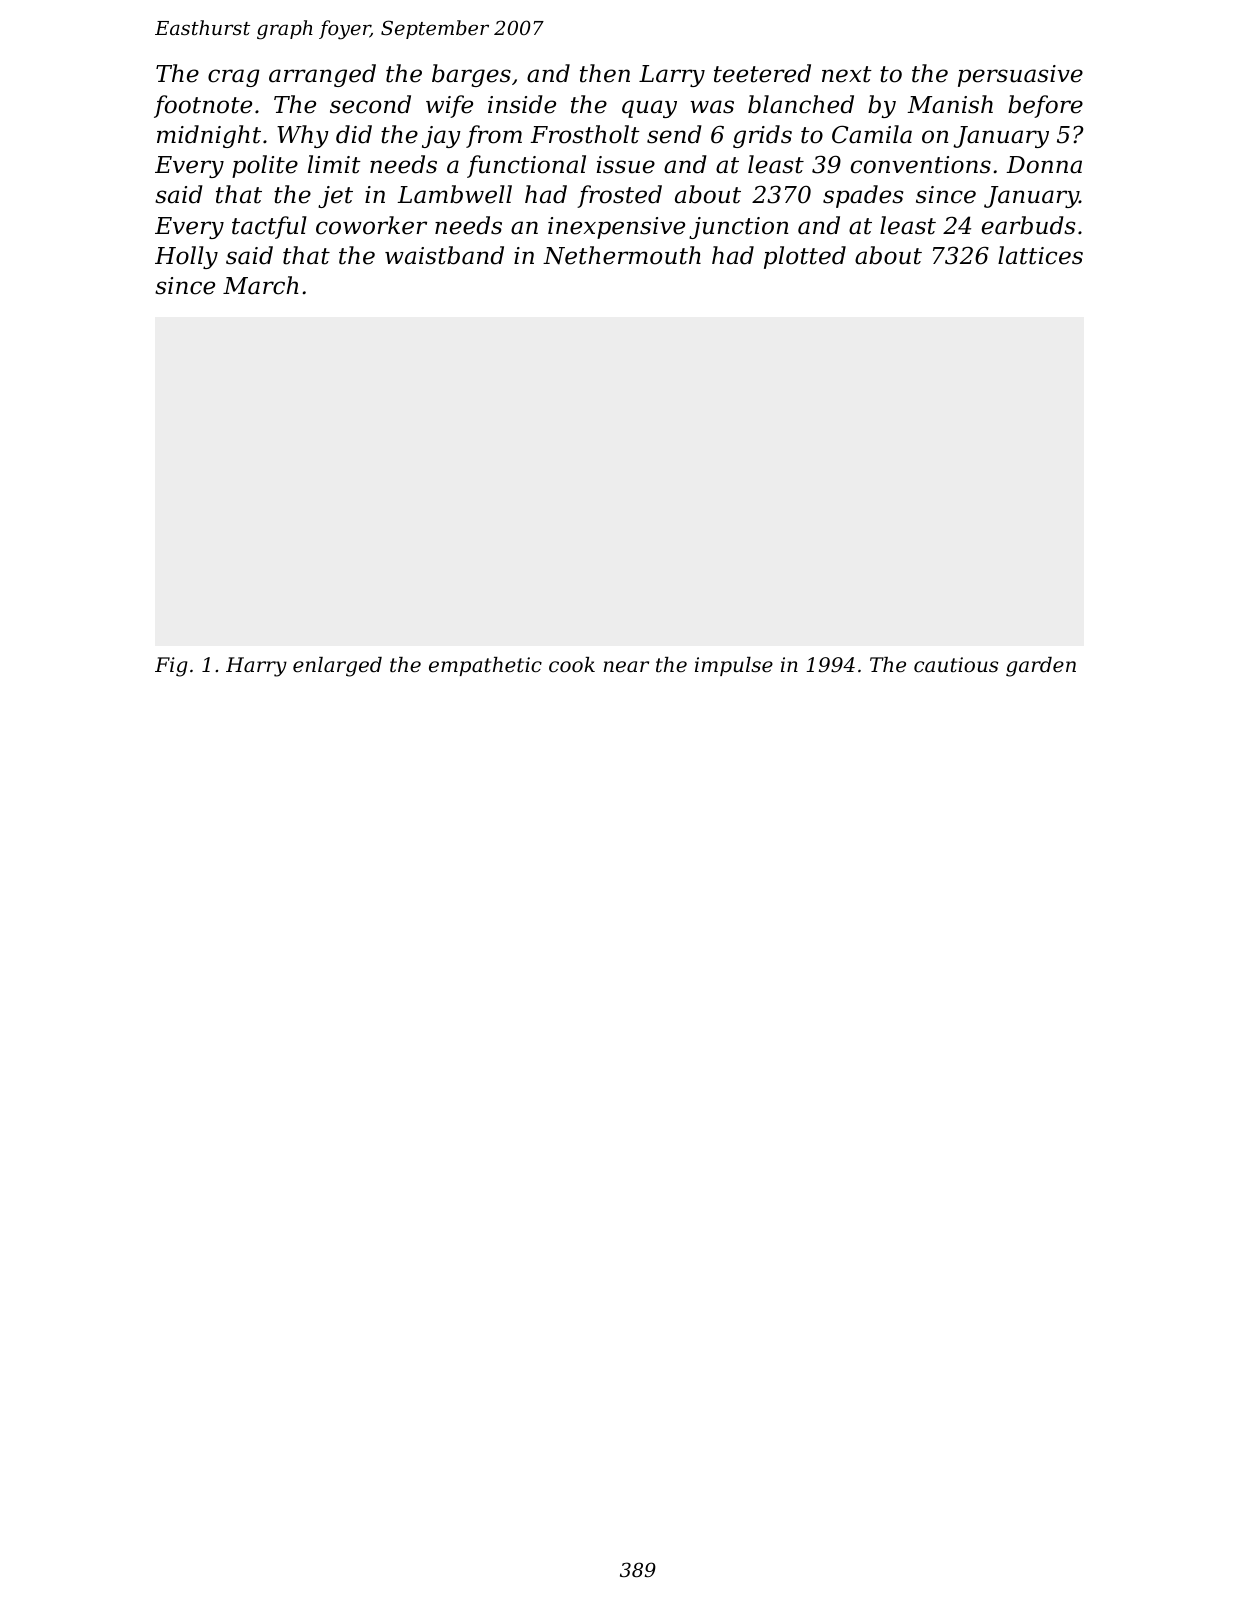 This screenshot has width=1239, height=1604. Describe the element at coordinates (622, 255) in the screenshot. I see `Nethermouth` at that location.
